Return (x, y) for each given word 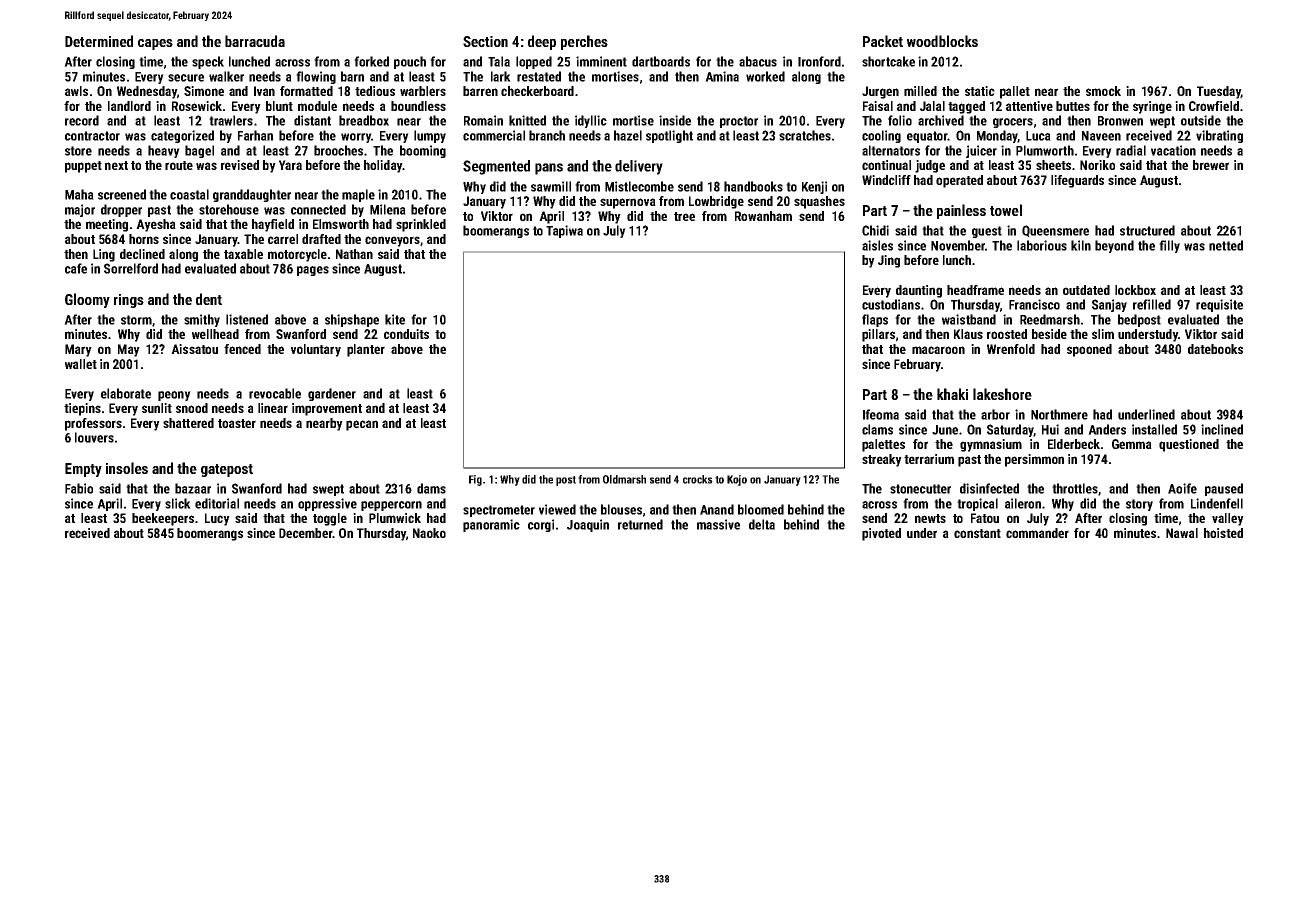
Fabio (79, 488)
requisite (1219, 305)
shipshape (352, 320)
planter (366, 350)
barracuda (255, 41)
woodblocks (942, 41)
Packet (883, 41)
